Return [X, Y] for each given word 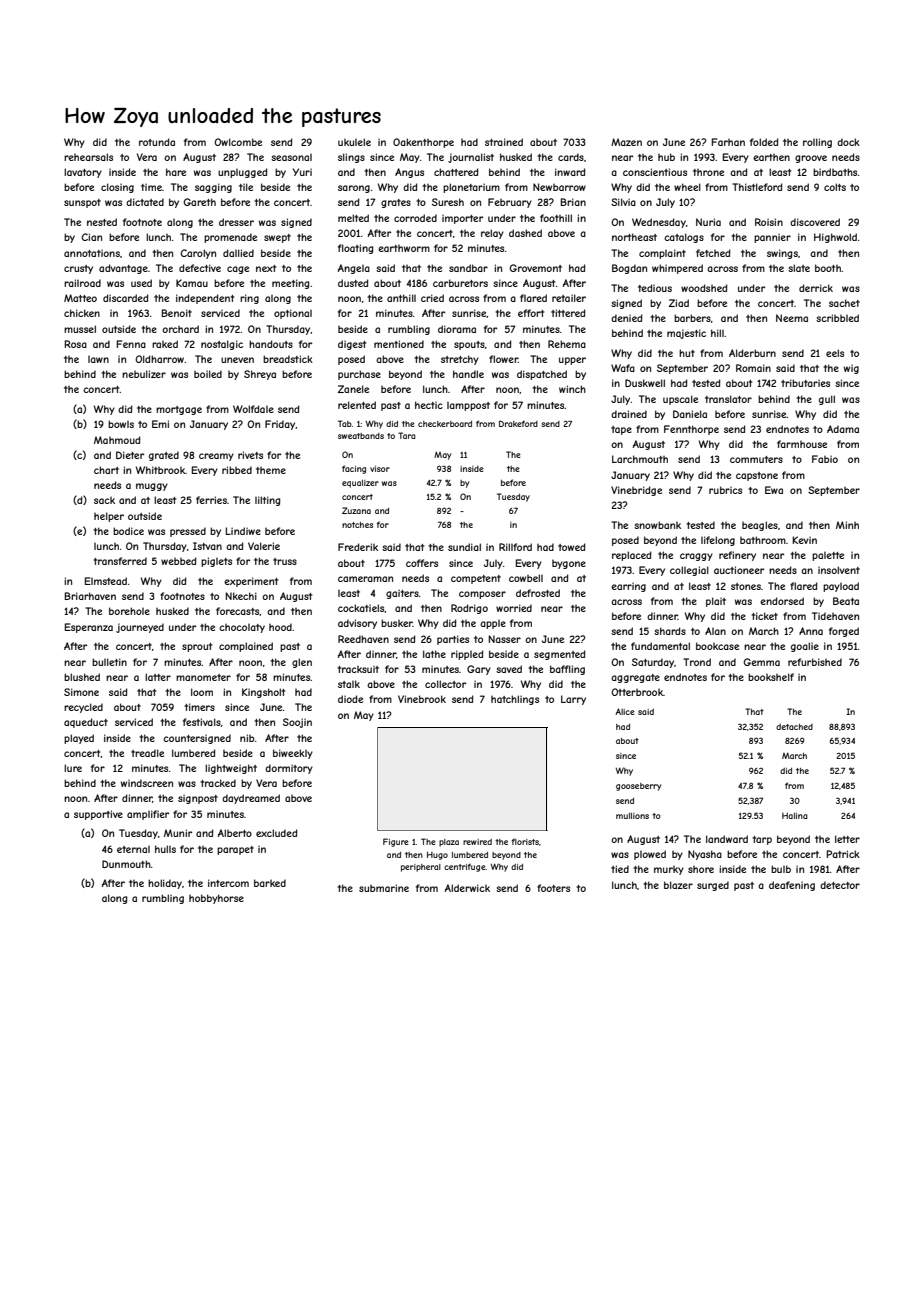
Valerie [264, 546]
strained [504, 142]
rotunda [157, 142]
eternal [133, 849]
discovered [815, 222]
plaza [449, 843]
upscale [680, 400]
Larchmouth [640, 459]
